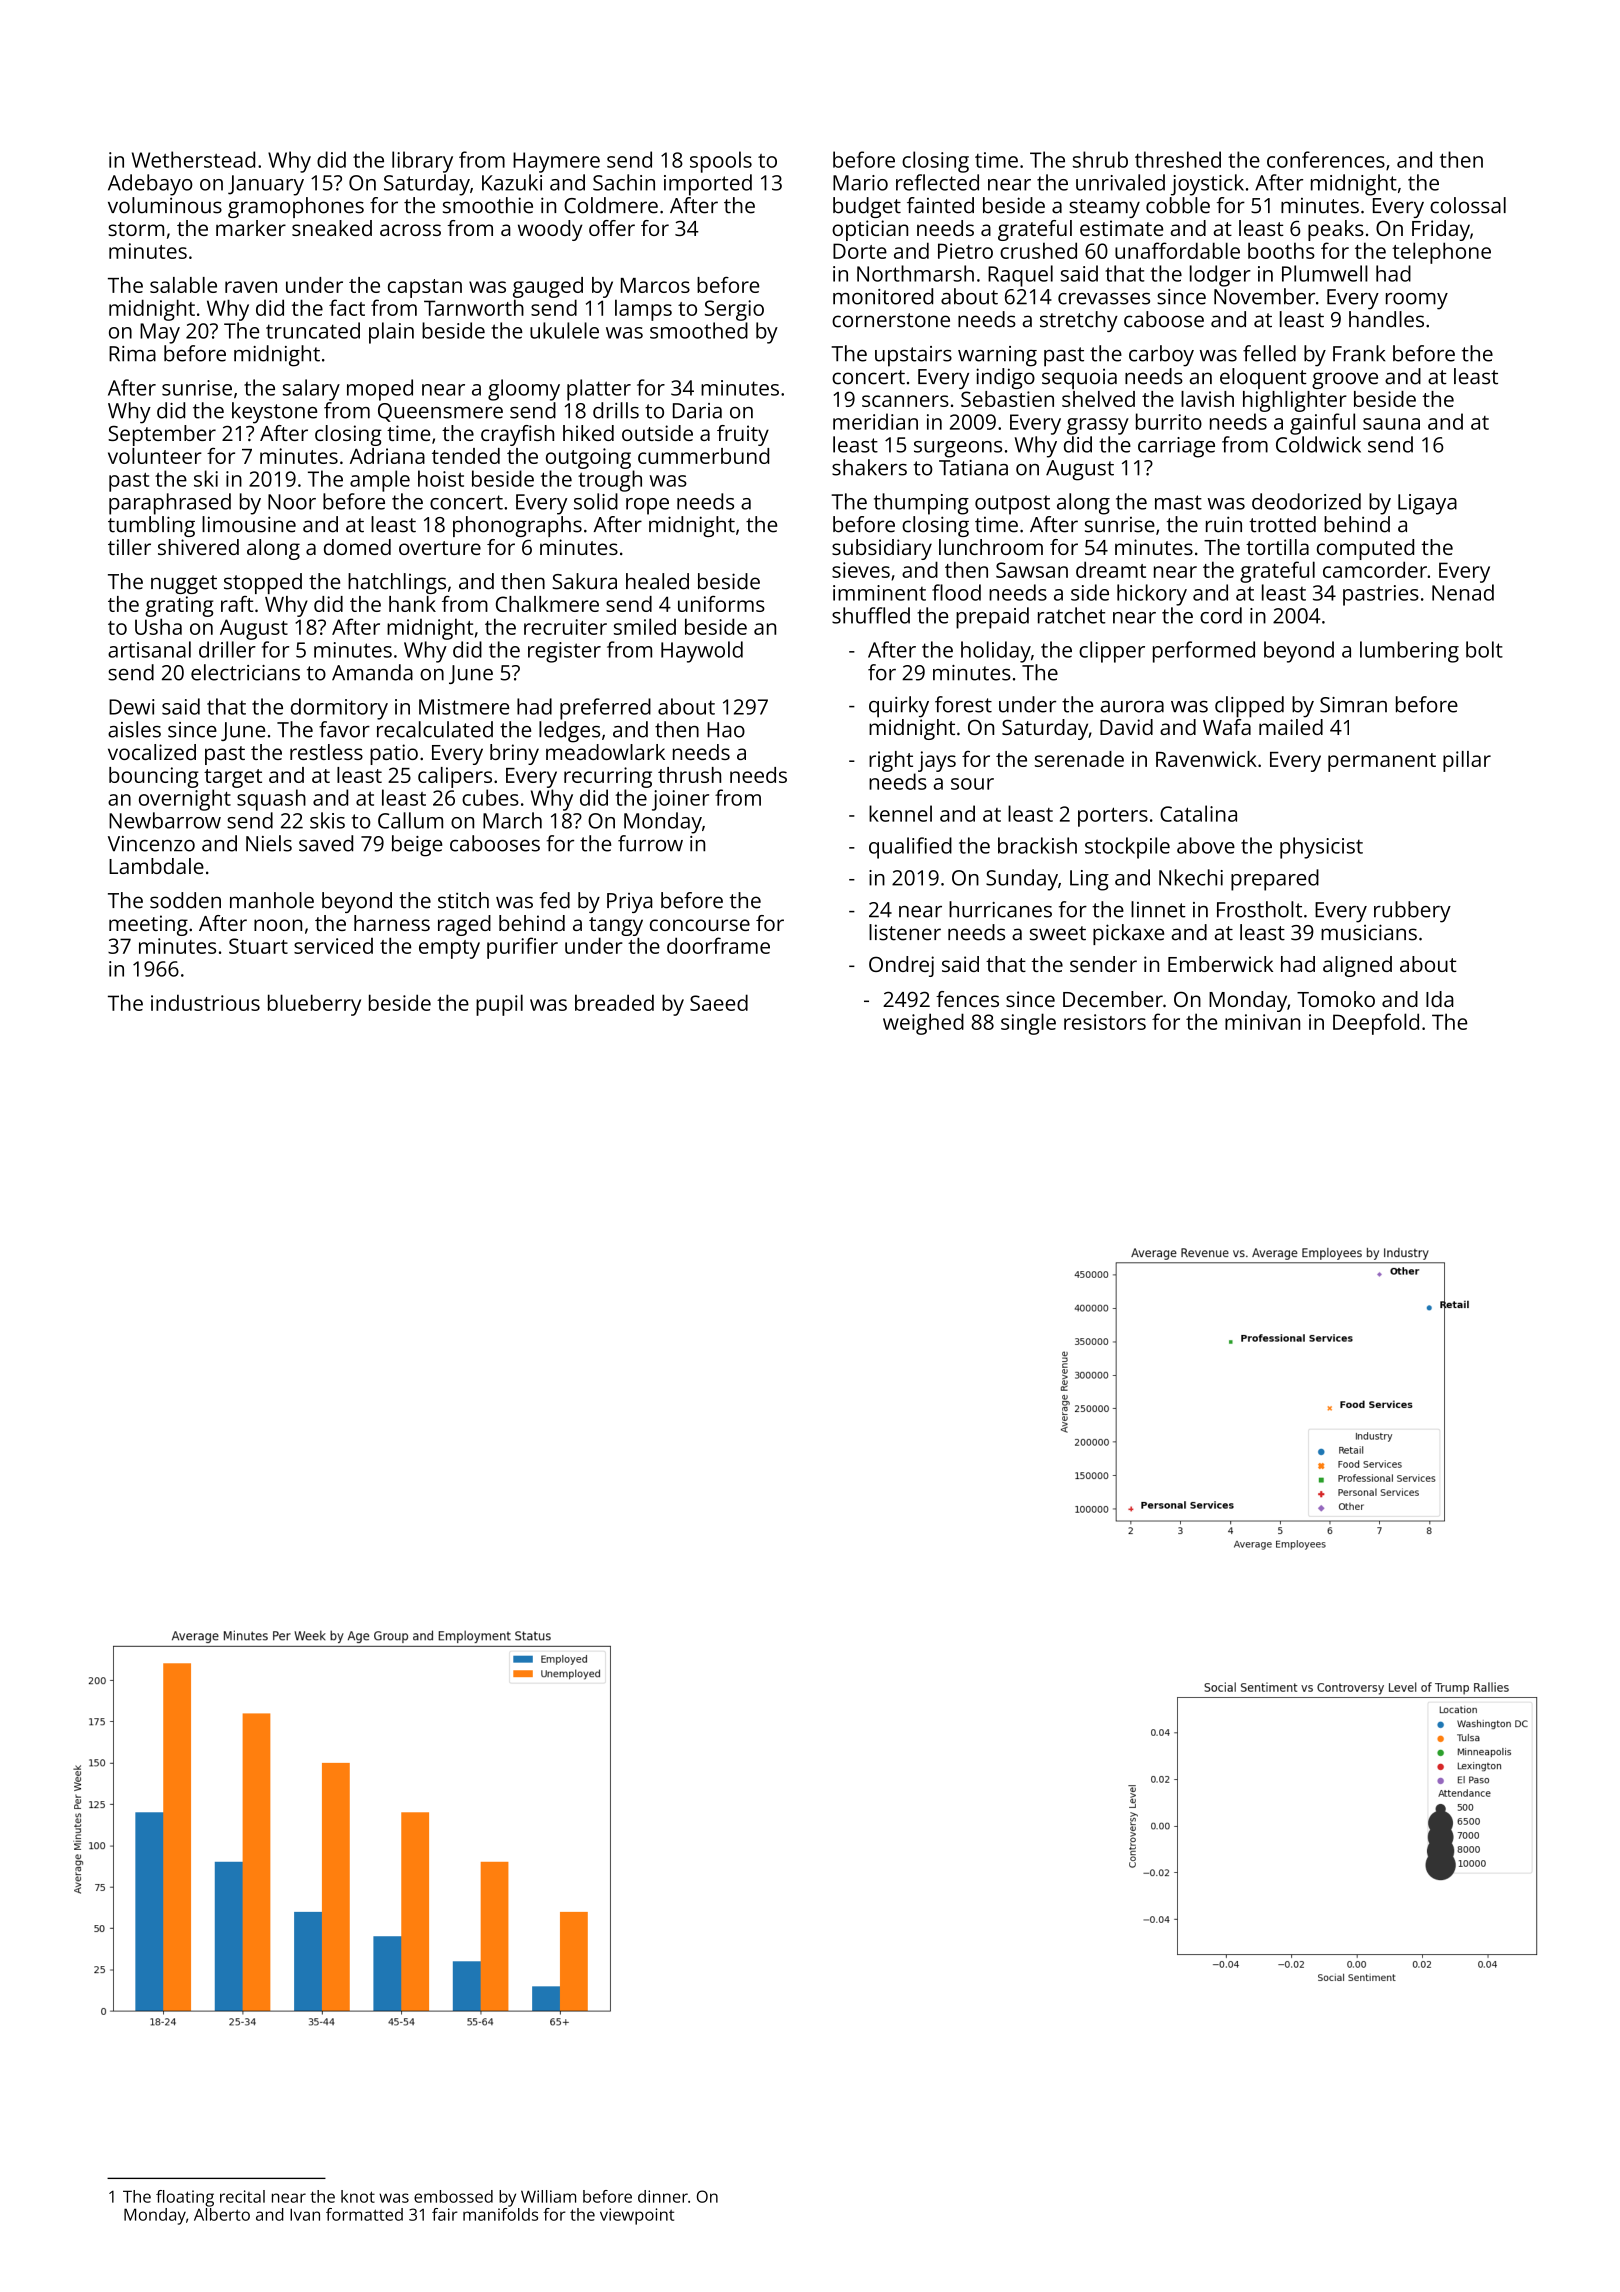 The image size is (1620, 2292). I want to click on dinner, so click(663, 2196).
